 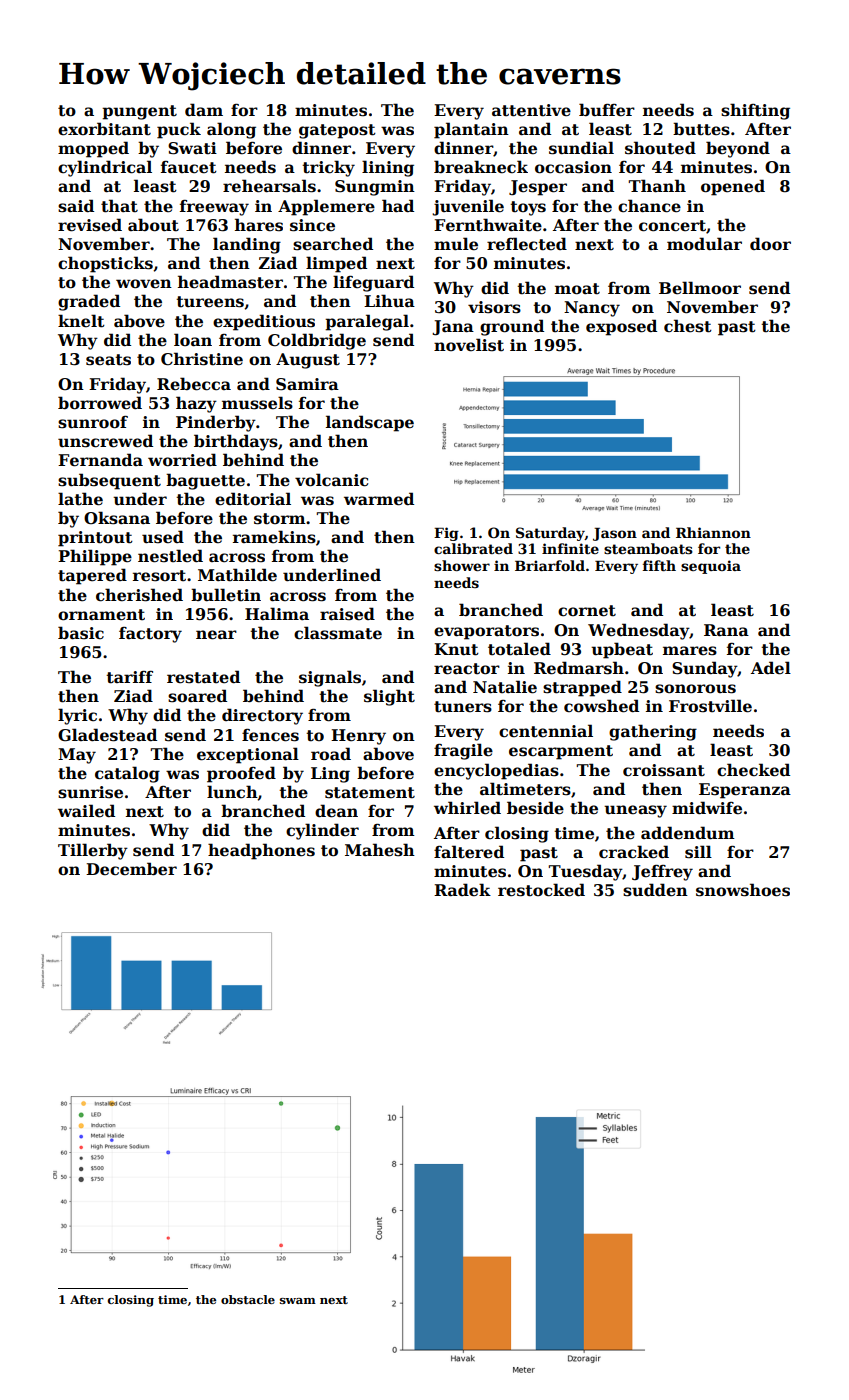 I want to click on Knut, so click(x=456, y=649).
